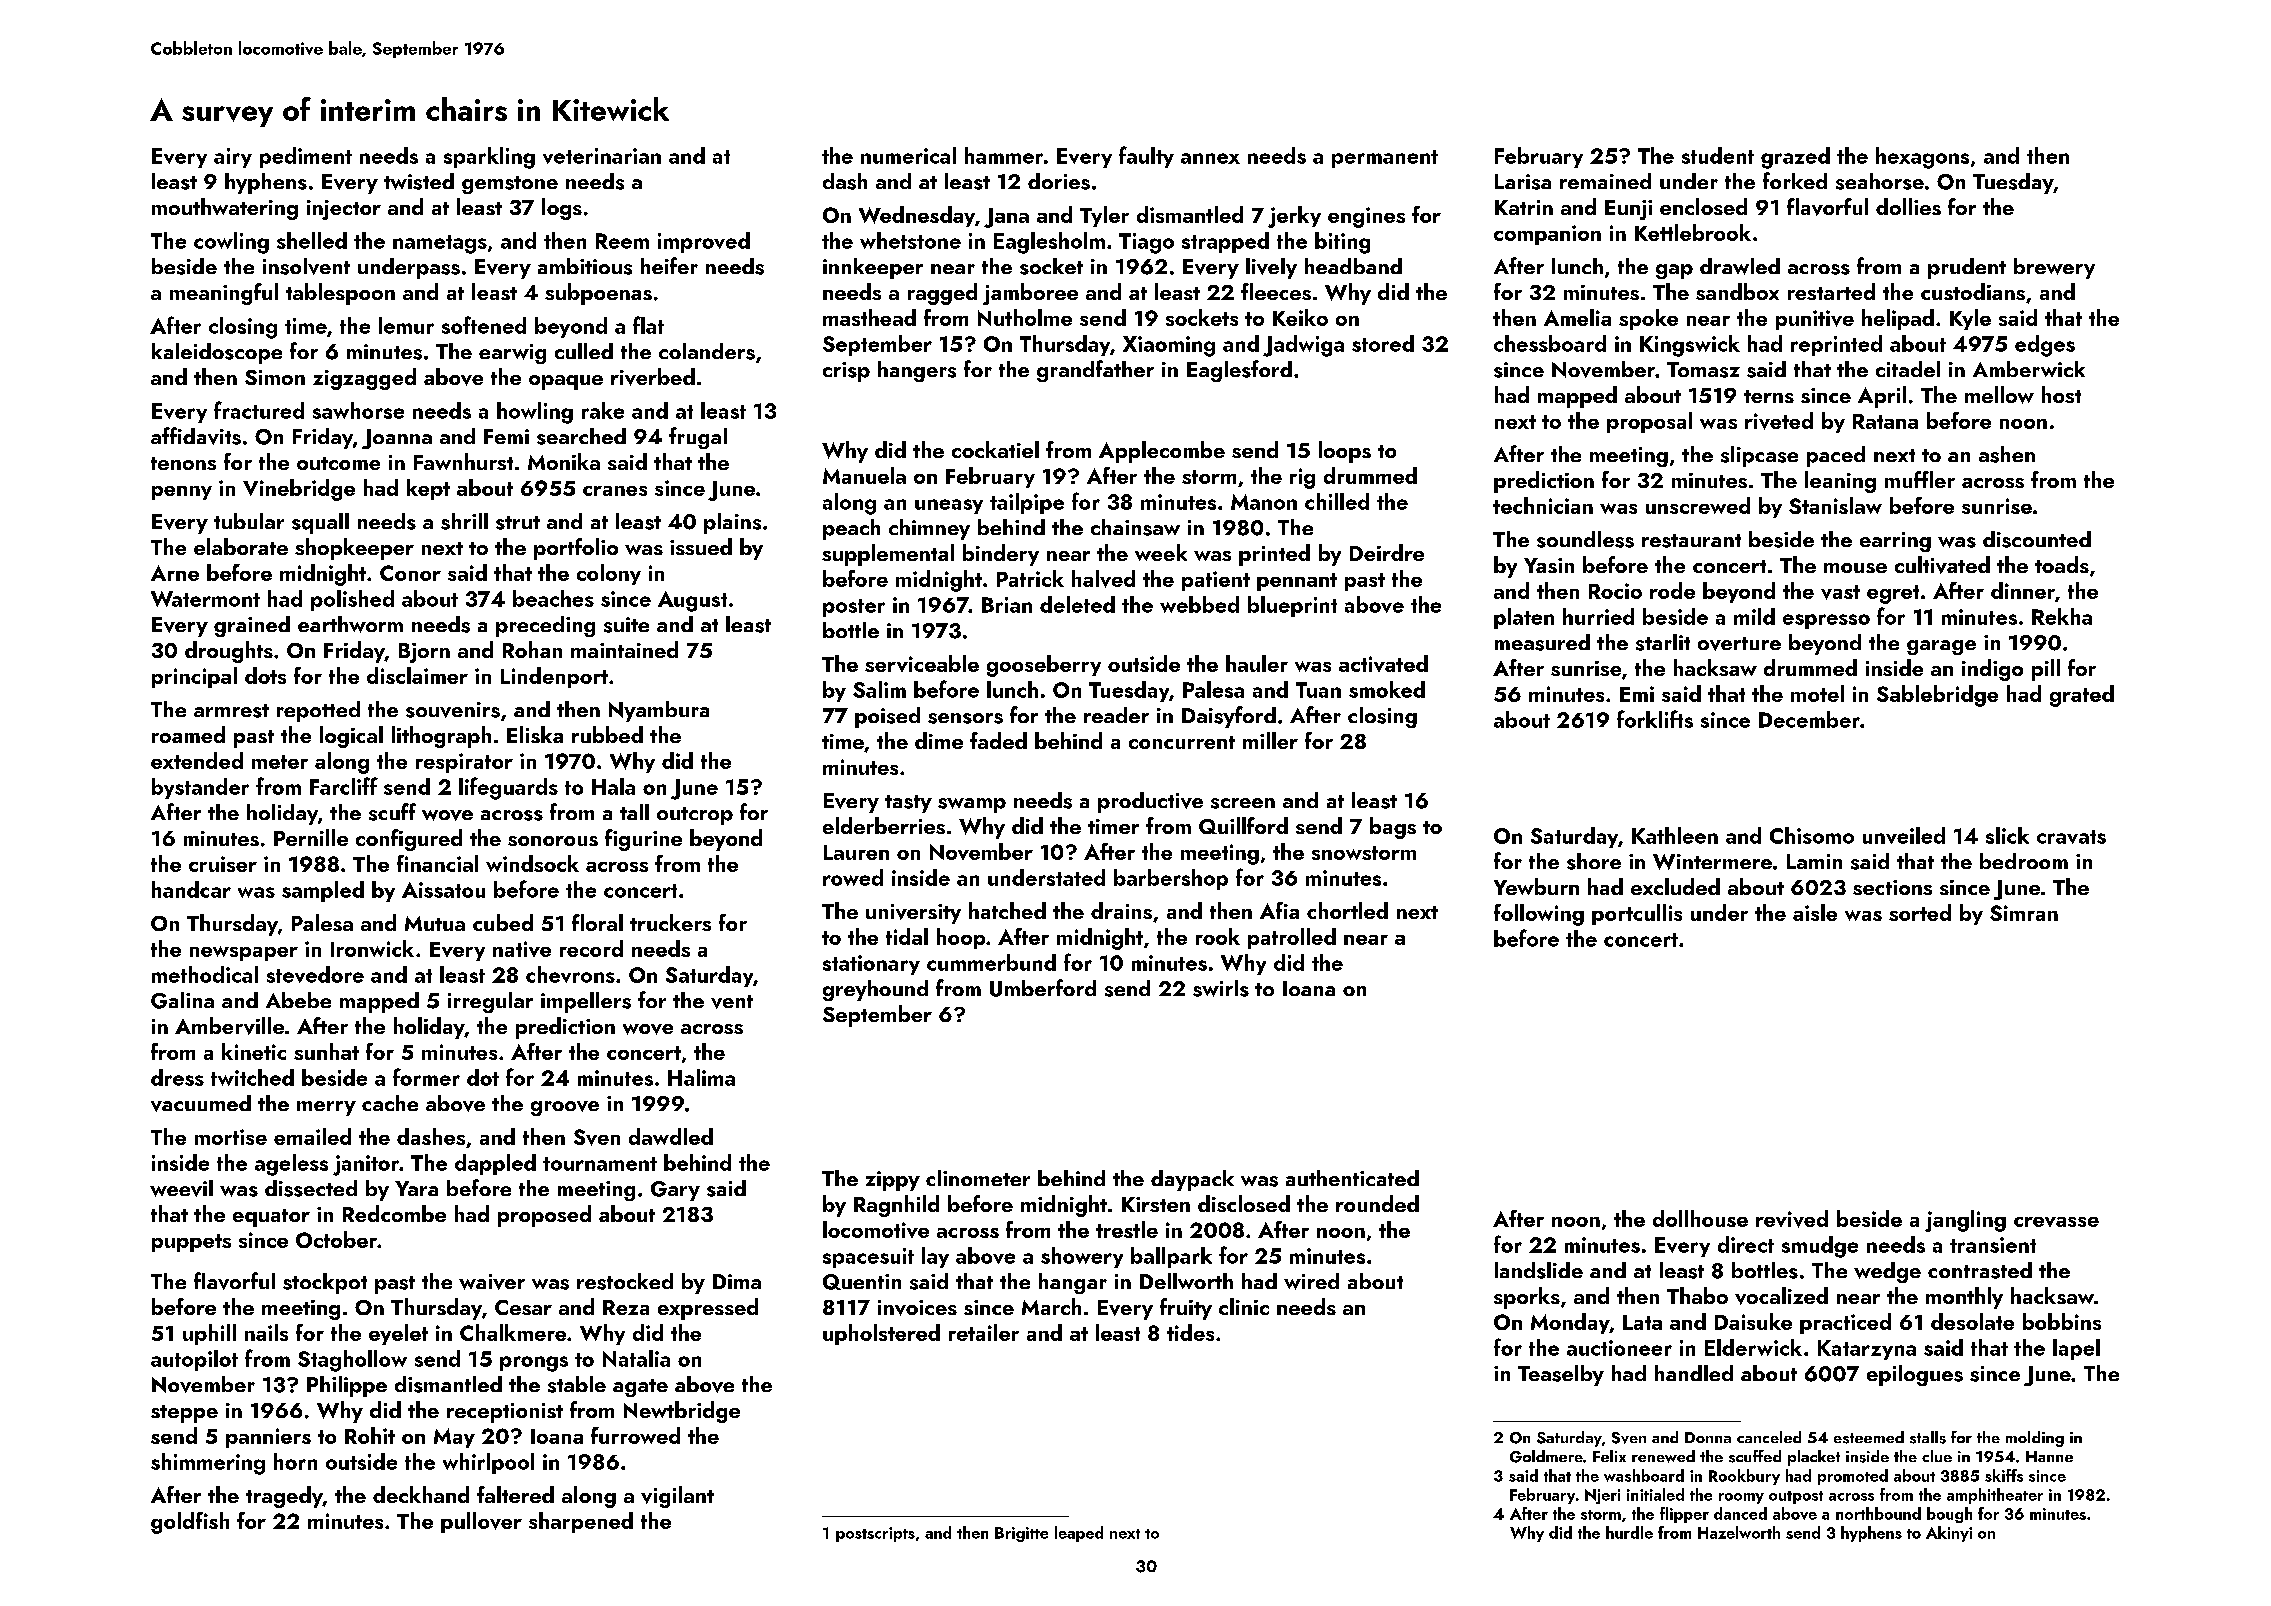 The image size is (2271, 1606). I want to click on host, so click(2061, 394).
